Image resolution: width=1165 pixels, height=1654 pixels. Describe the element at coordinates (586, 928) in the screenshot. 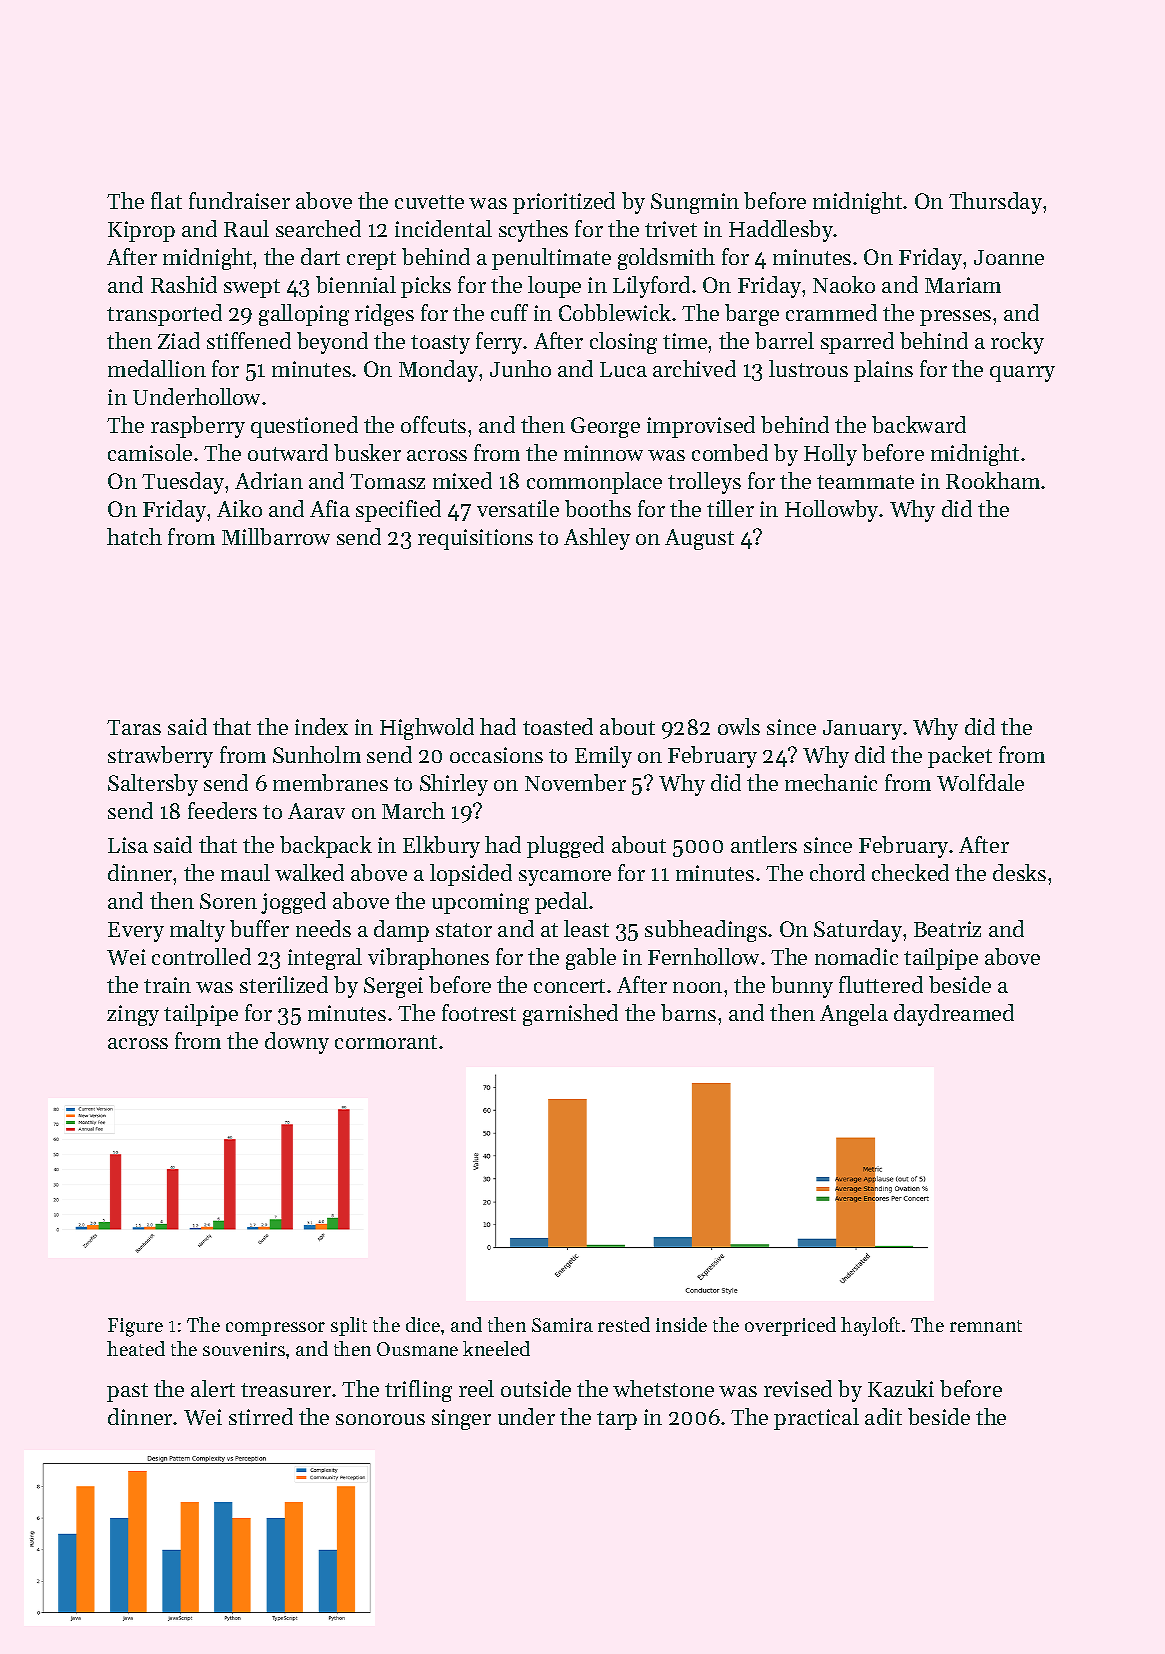

I see `least` at that location.
